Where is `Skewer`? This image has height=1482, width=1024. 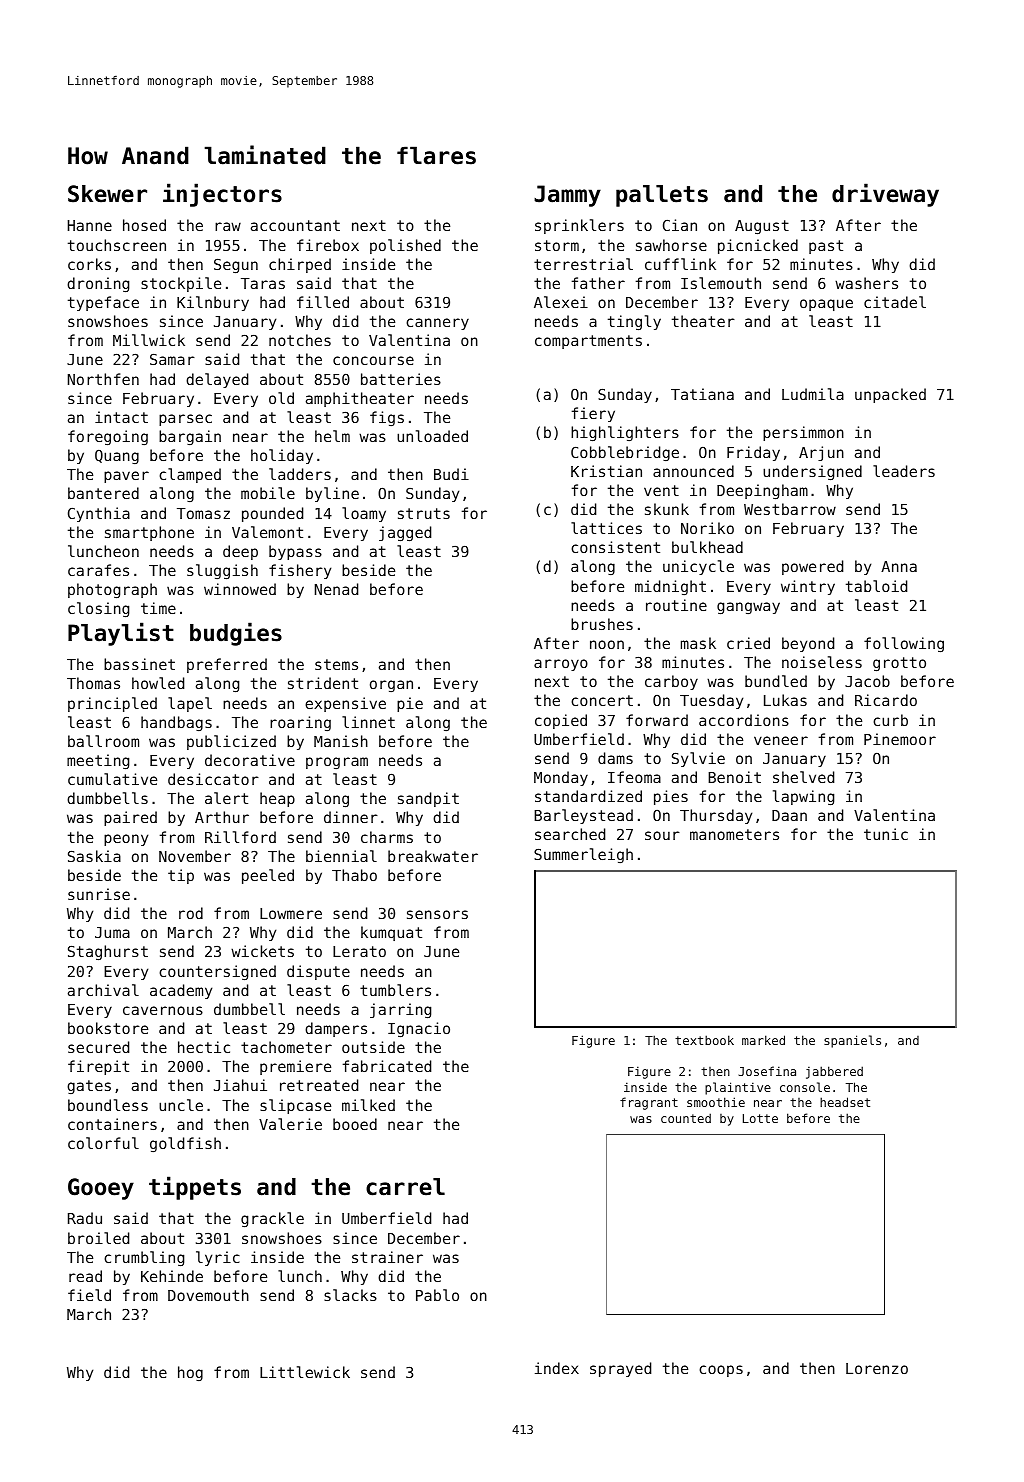
Skewer is located at coordinates (107, 194).
